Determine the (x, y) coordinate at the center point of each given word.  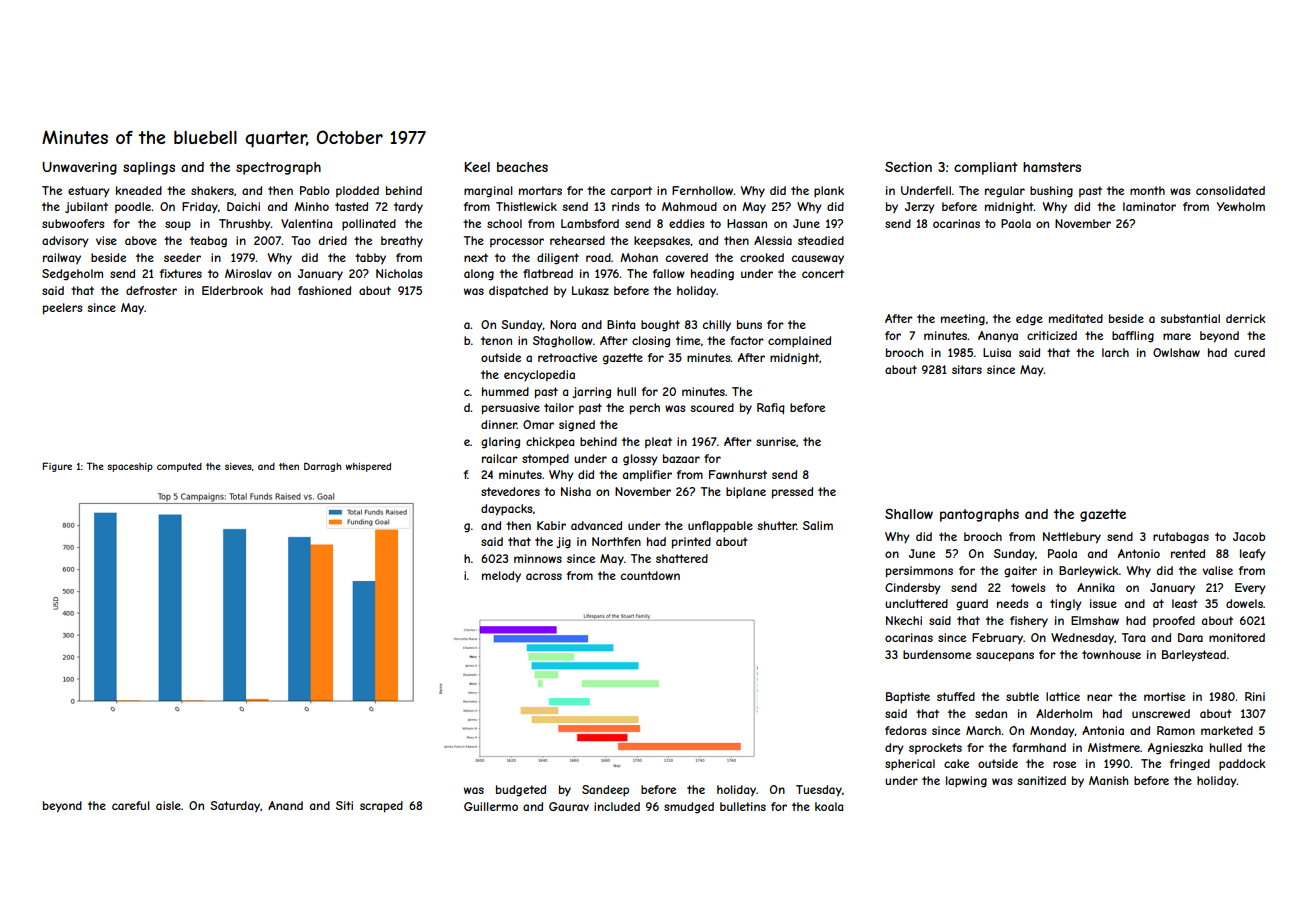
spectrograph (278, 168)
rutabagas (1181, 538)
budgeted (521, 791)
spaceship (130, 467)
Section (908, 166)
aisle (168, 805)
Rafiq (771, 408)
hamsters (1052, 167)
